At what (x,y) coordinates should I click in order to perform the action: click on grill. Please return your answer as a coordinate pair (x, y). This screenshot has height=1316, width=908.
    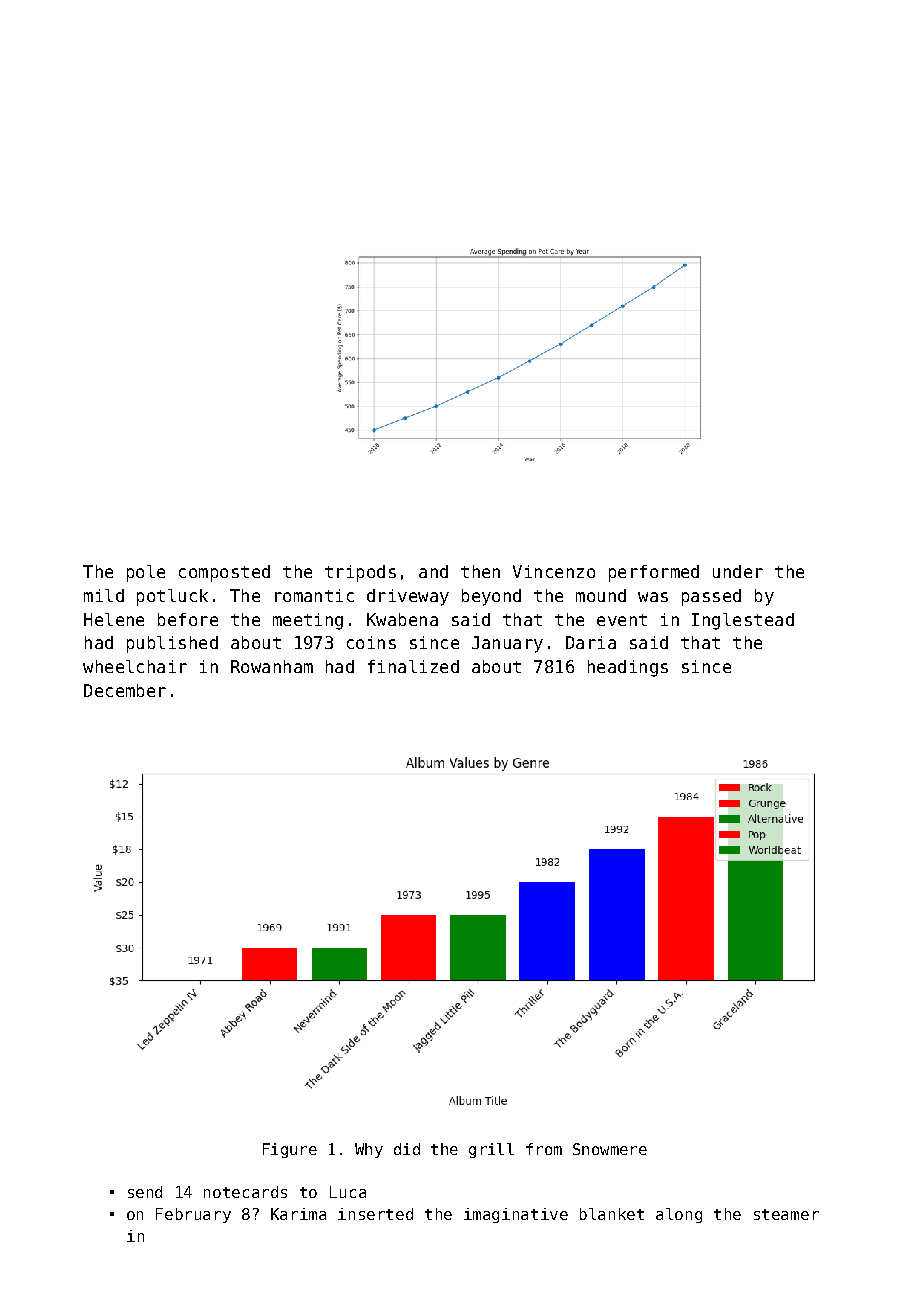
    Looking at the image, I should click on (491, 1150).
